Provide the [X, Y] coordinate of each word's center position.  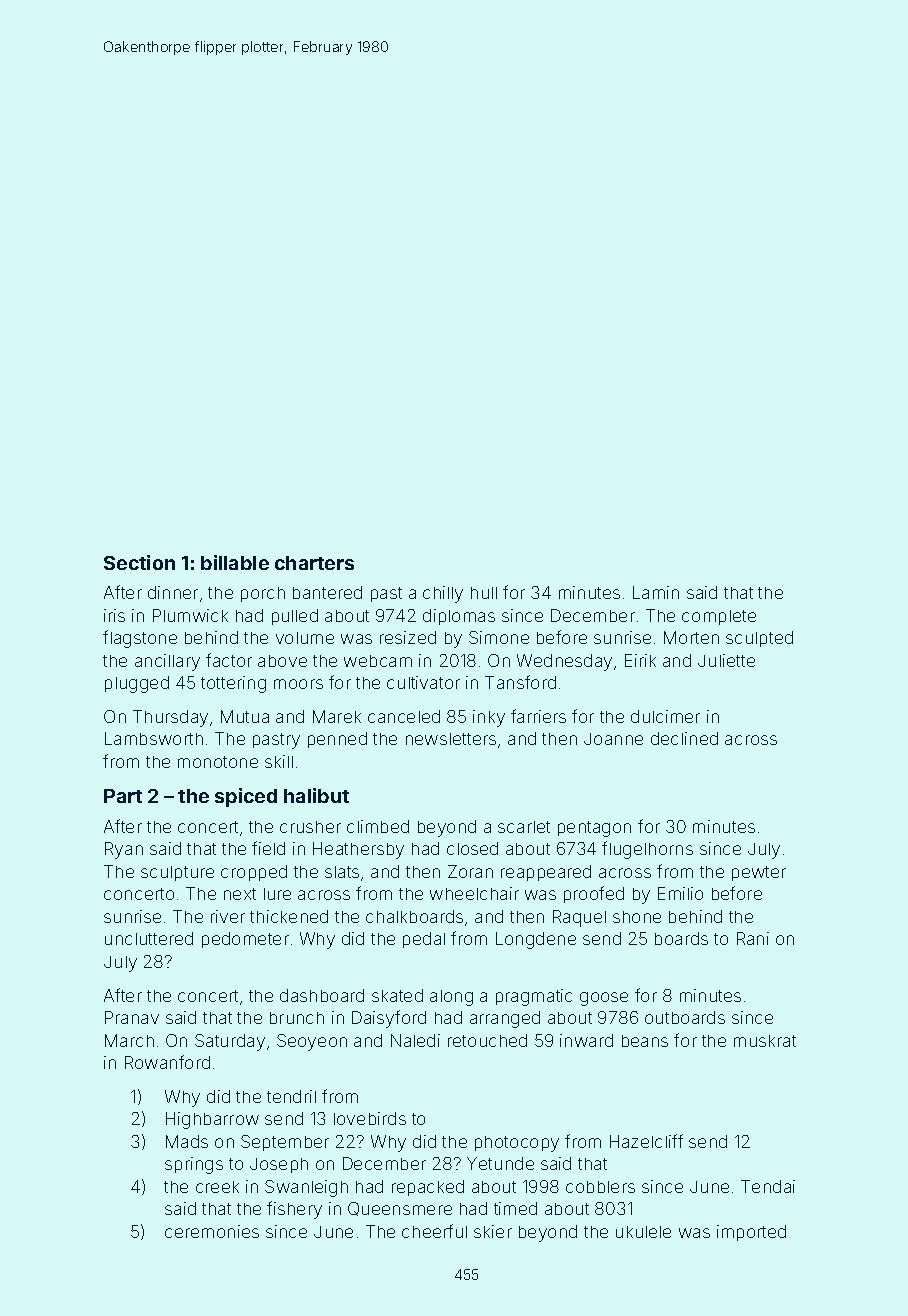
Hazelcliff [646, 1141]
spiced [246, 797]
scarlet [524, 827]
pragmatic [534, 997]
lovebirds [370, 1118]
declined [684, 738]
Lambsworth [154, 738]
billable [235, 562]
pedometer [245, 940]
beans [645, 1041]
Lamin [656, 592]
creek [217, 1187]
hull [484, 593]
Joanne [613, 739]
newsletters [451, 739]
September [285, 1143]
